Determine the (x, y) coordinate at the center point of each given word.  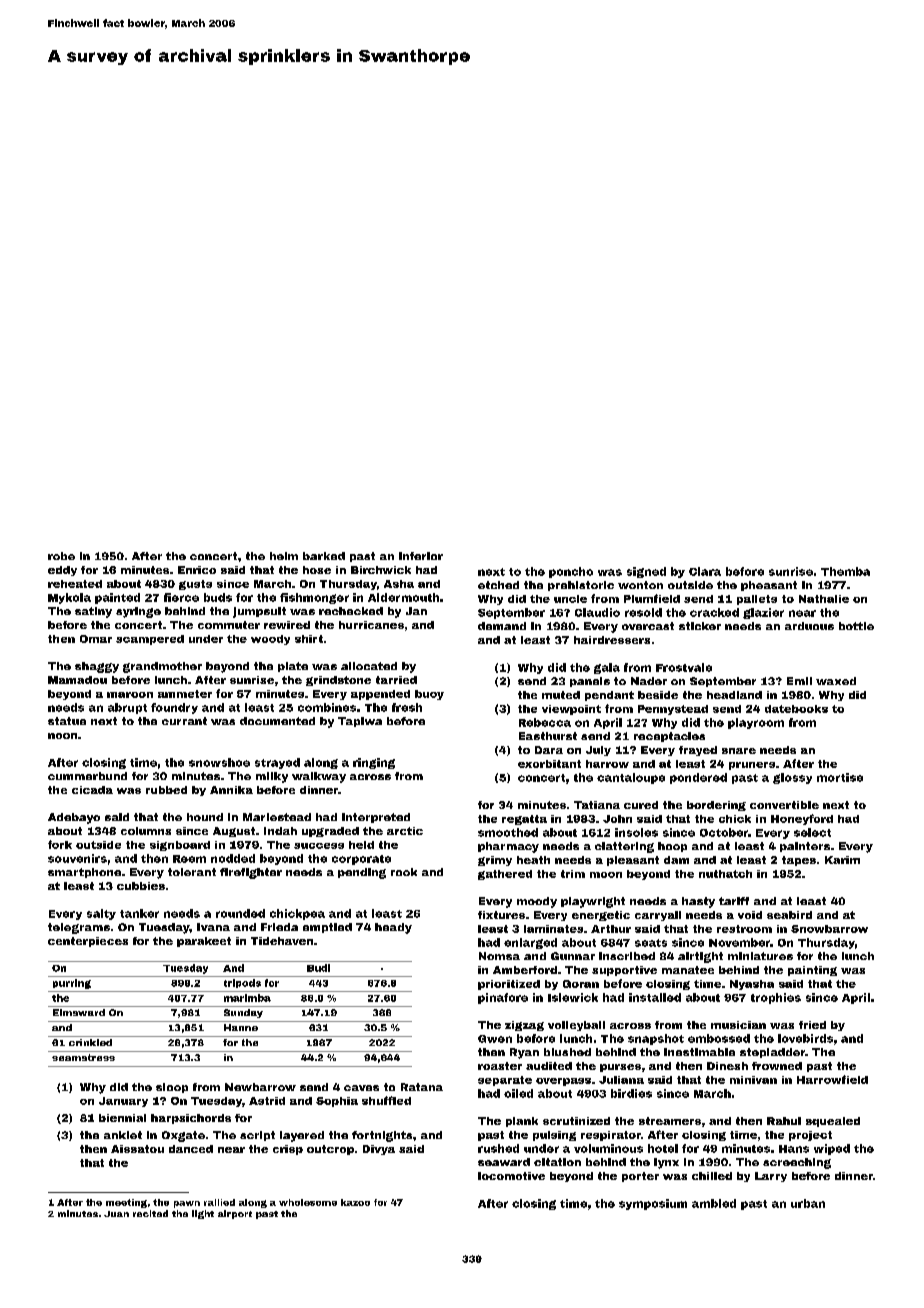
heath (533, 860)
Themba (845, 571)
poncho (571, 572)
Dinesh (727, 1066)
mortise (840, 777)
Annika (231, 790)
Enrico (197, 570)
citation (557, 1162)
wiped (832, 1149)
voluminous (608, 1148)
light (203, 1214)
